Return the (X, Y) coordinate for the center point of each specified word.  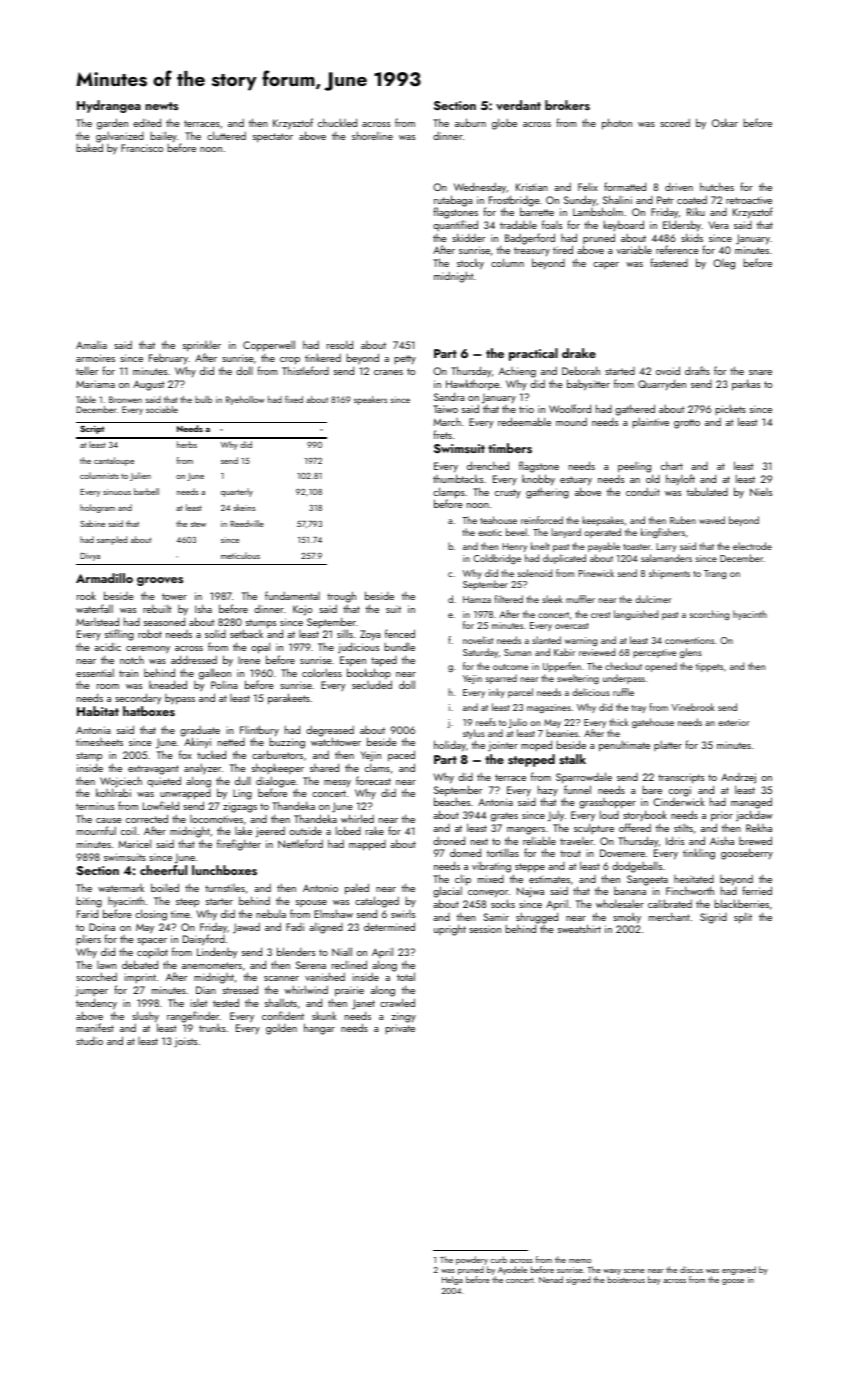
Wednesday (480, 188)
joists (185, 1042)
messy (337, 784)
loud (609, 814)
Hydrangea (109, 106)
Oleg (724, 264)
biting (89, 902)
